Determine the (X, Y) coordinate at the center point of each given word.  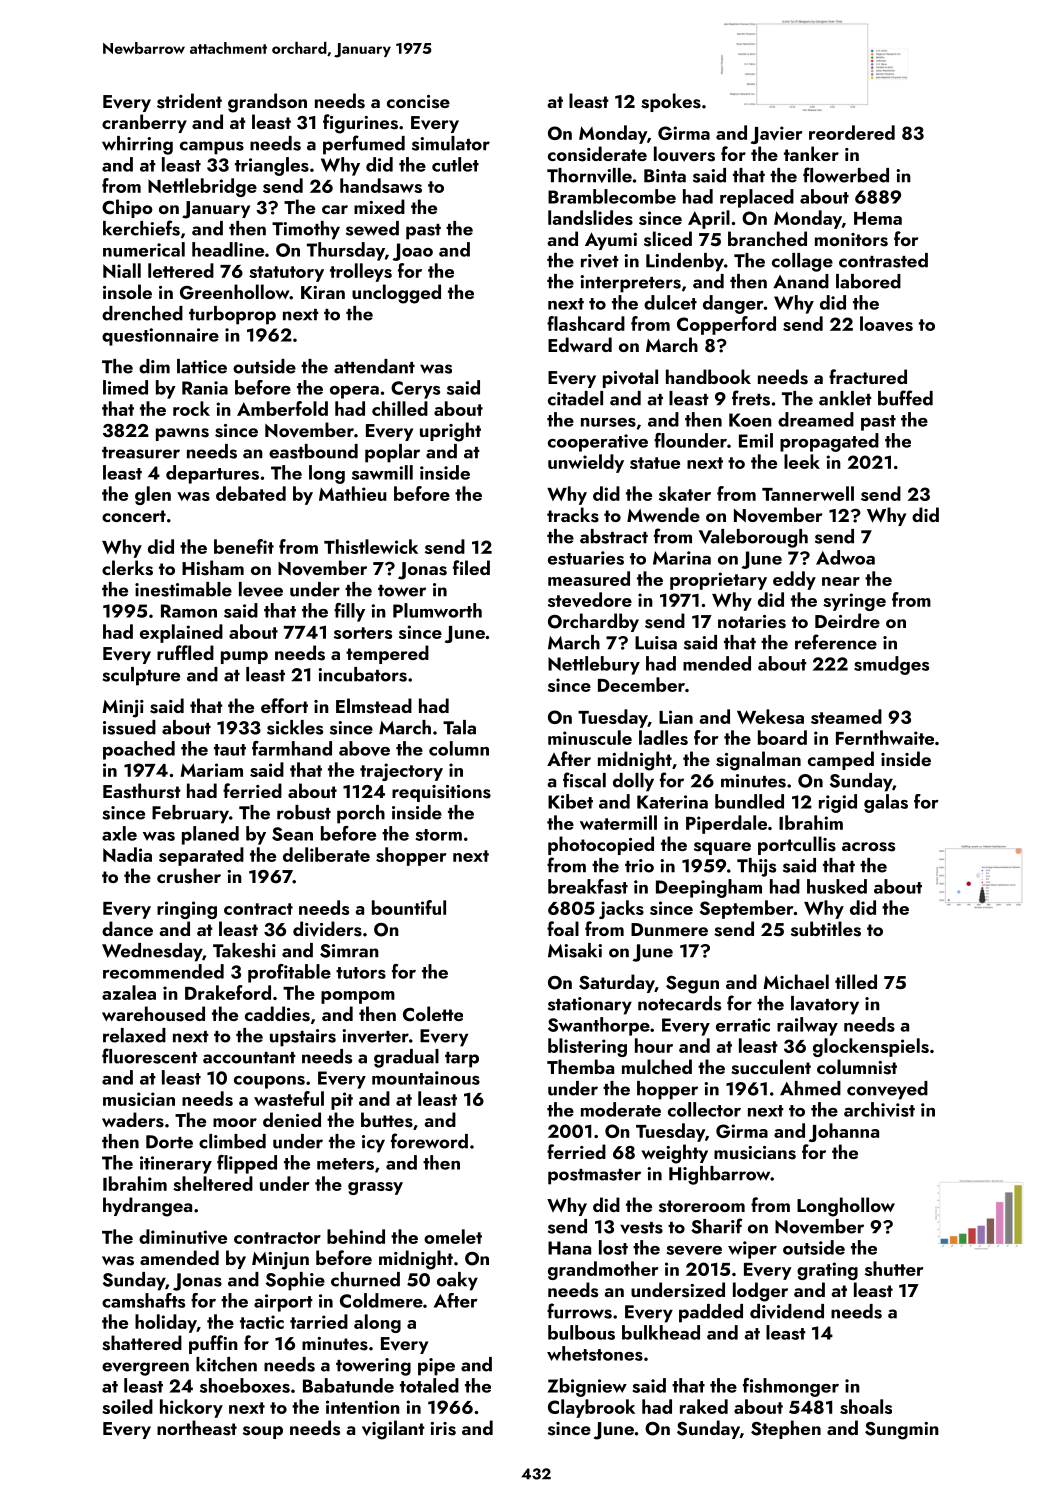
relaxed (134, 1035)
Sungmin (902, 1431)
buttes (387, 1120)
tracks (573, 515)
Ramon (189, 611)
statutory (286, 274)
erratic (743, 1025)
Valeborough (753, 538)
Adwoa (845, 557)
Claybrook (591, 1408)
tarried (319, 1321)
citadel (575, 398)
